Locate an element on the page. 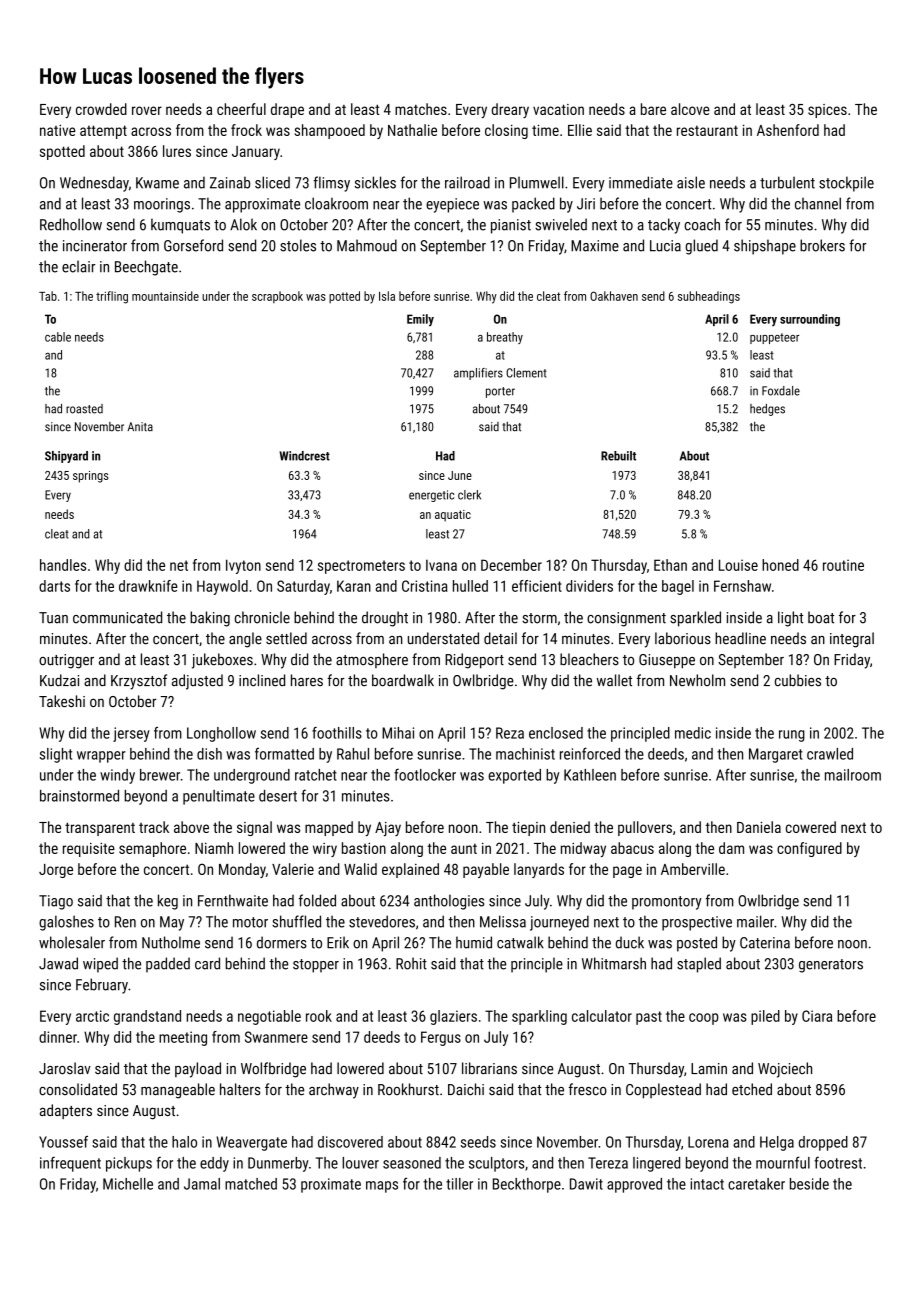  caretaker is located at coordinates (756, 1184).
